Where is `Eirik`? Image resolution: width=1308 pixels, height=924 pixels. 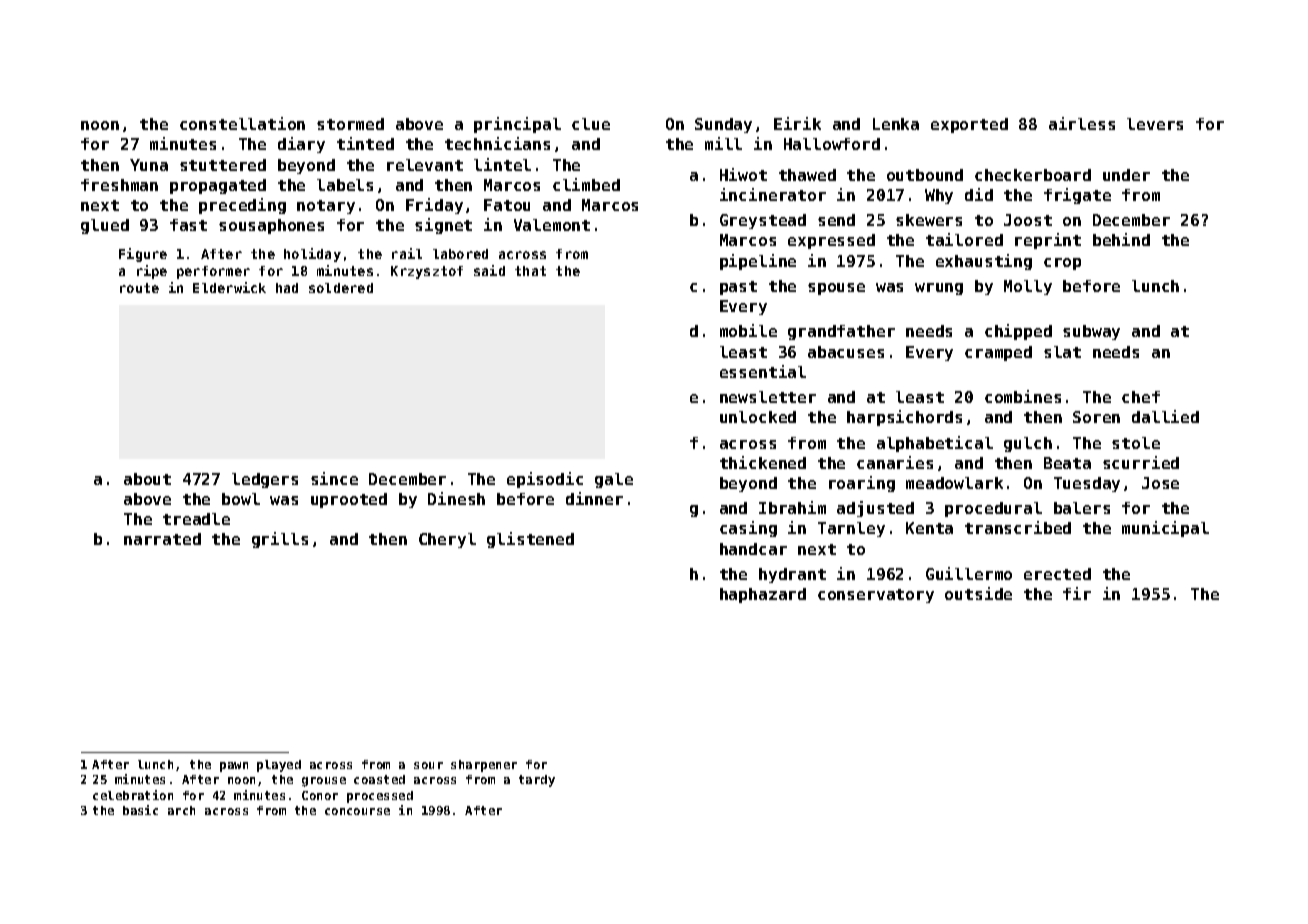
Eirik is located at coordinates (797, 123).
